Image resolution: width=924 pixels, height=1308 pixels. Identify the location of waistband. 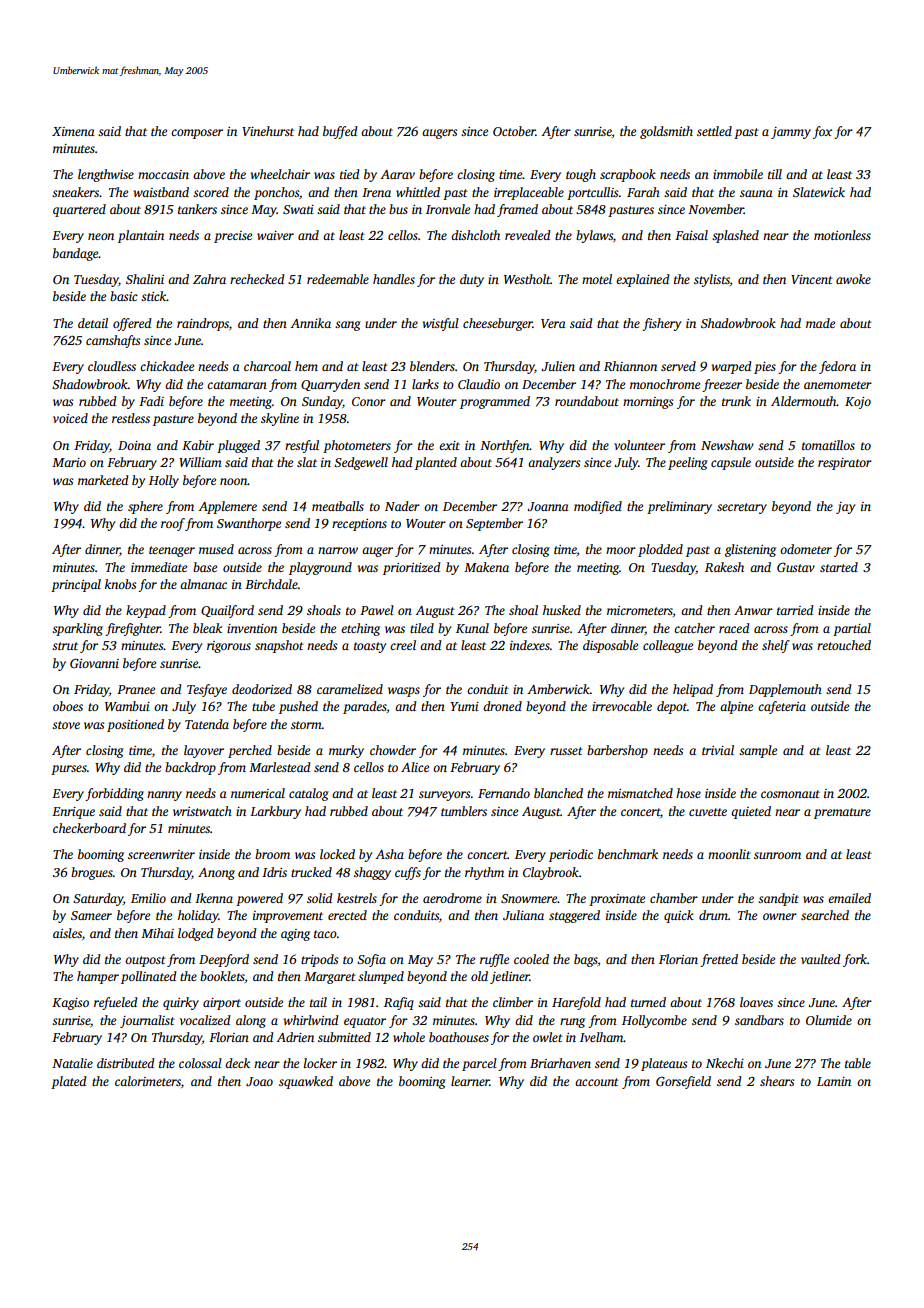
(161, 192).
